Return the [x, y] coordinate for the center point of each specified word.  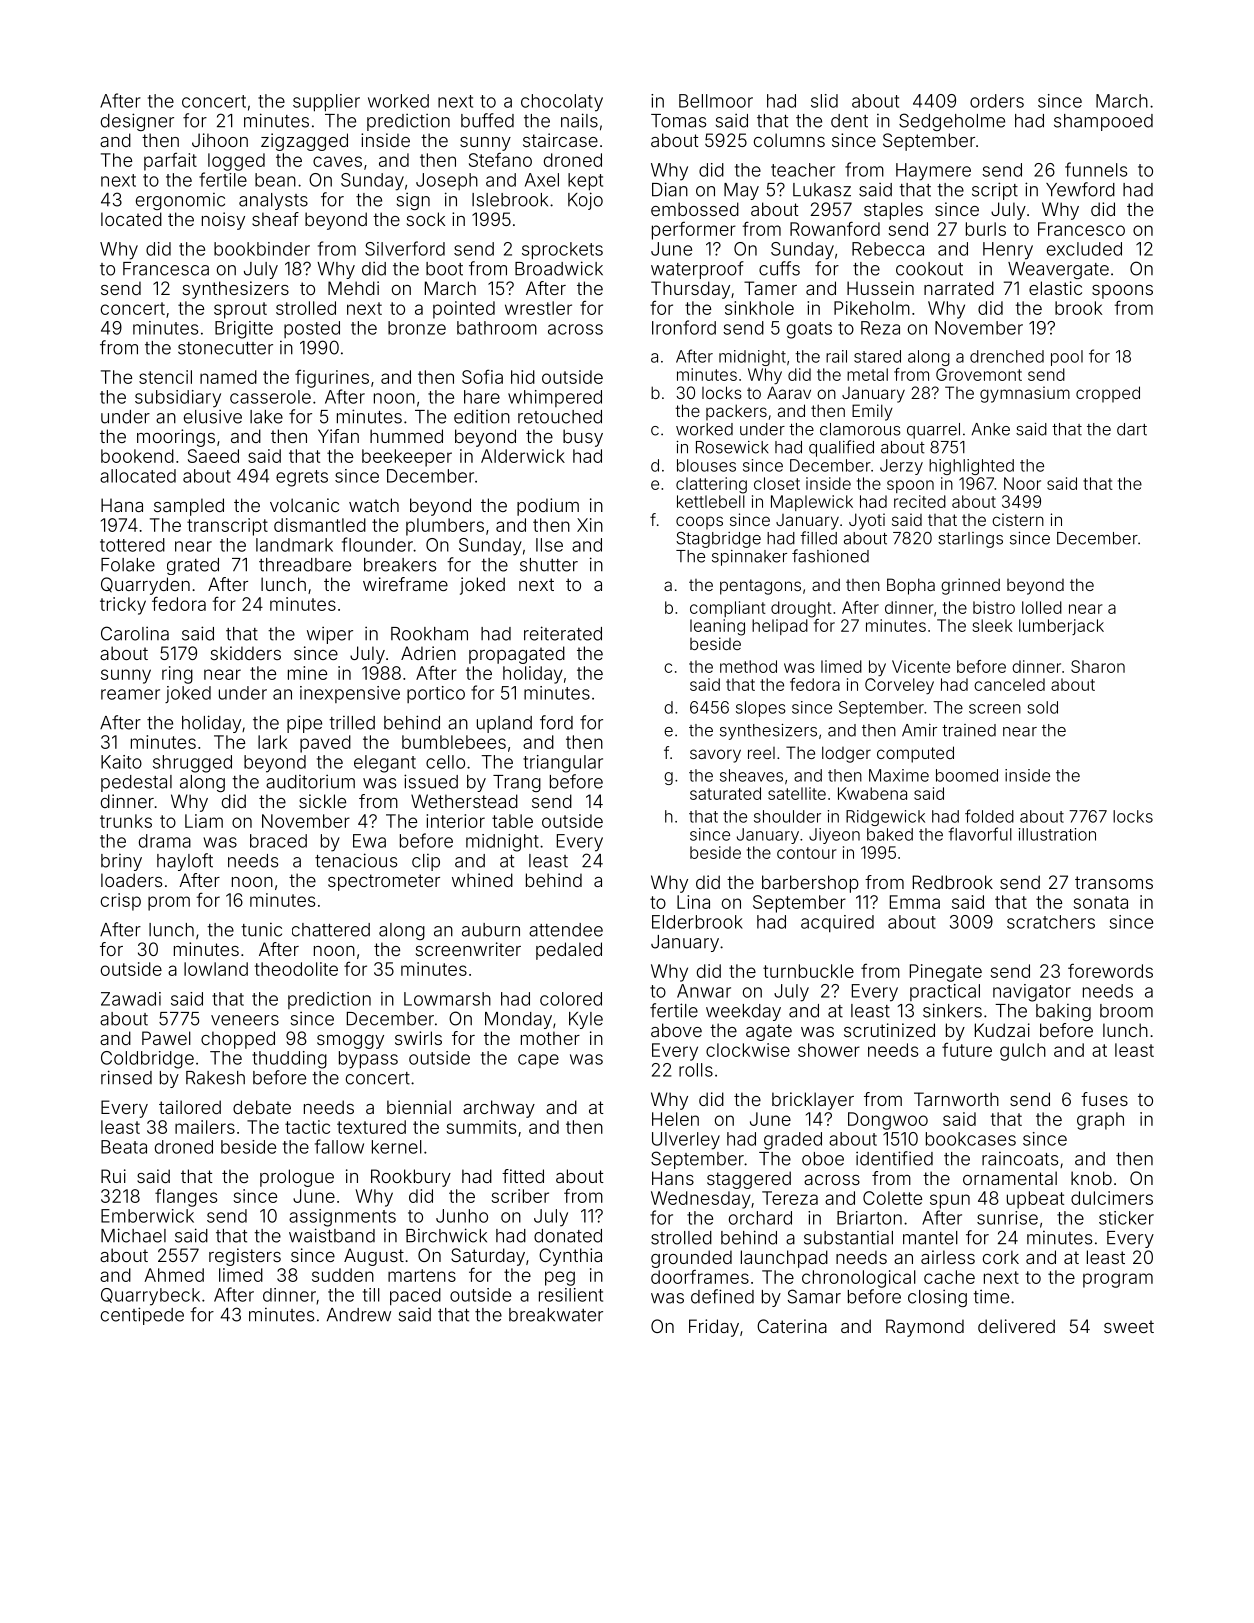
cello [445, 762]
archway [499, 1109]
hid [523, 377]
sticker [1126, 1218]
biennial [419, 1107]
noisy [223, 221]
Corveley [899, 686]
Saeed [213, 456]
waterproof [697, 270]
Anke [990, 429]
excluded [1084, 249]
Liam [204, 821]
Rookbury [411, 1178]
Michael [133, 1235]
